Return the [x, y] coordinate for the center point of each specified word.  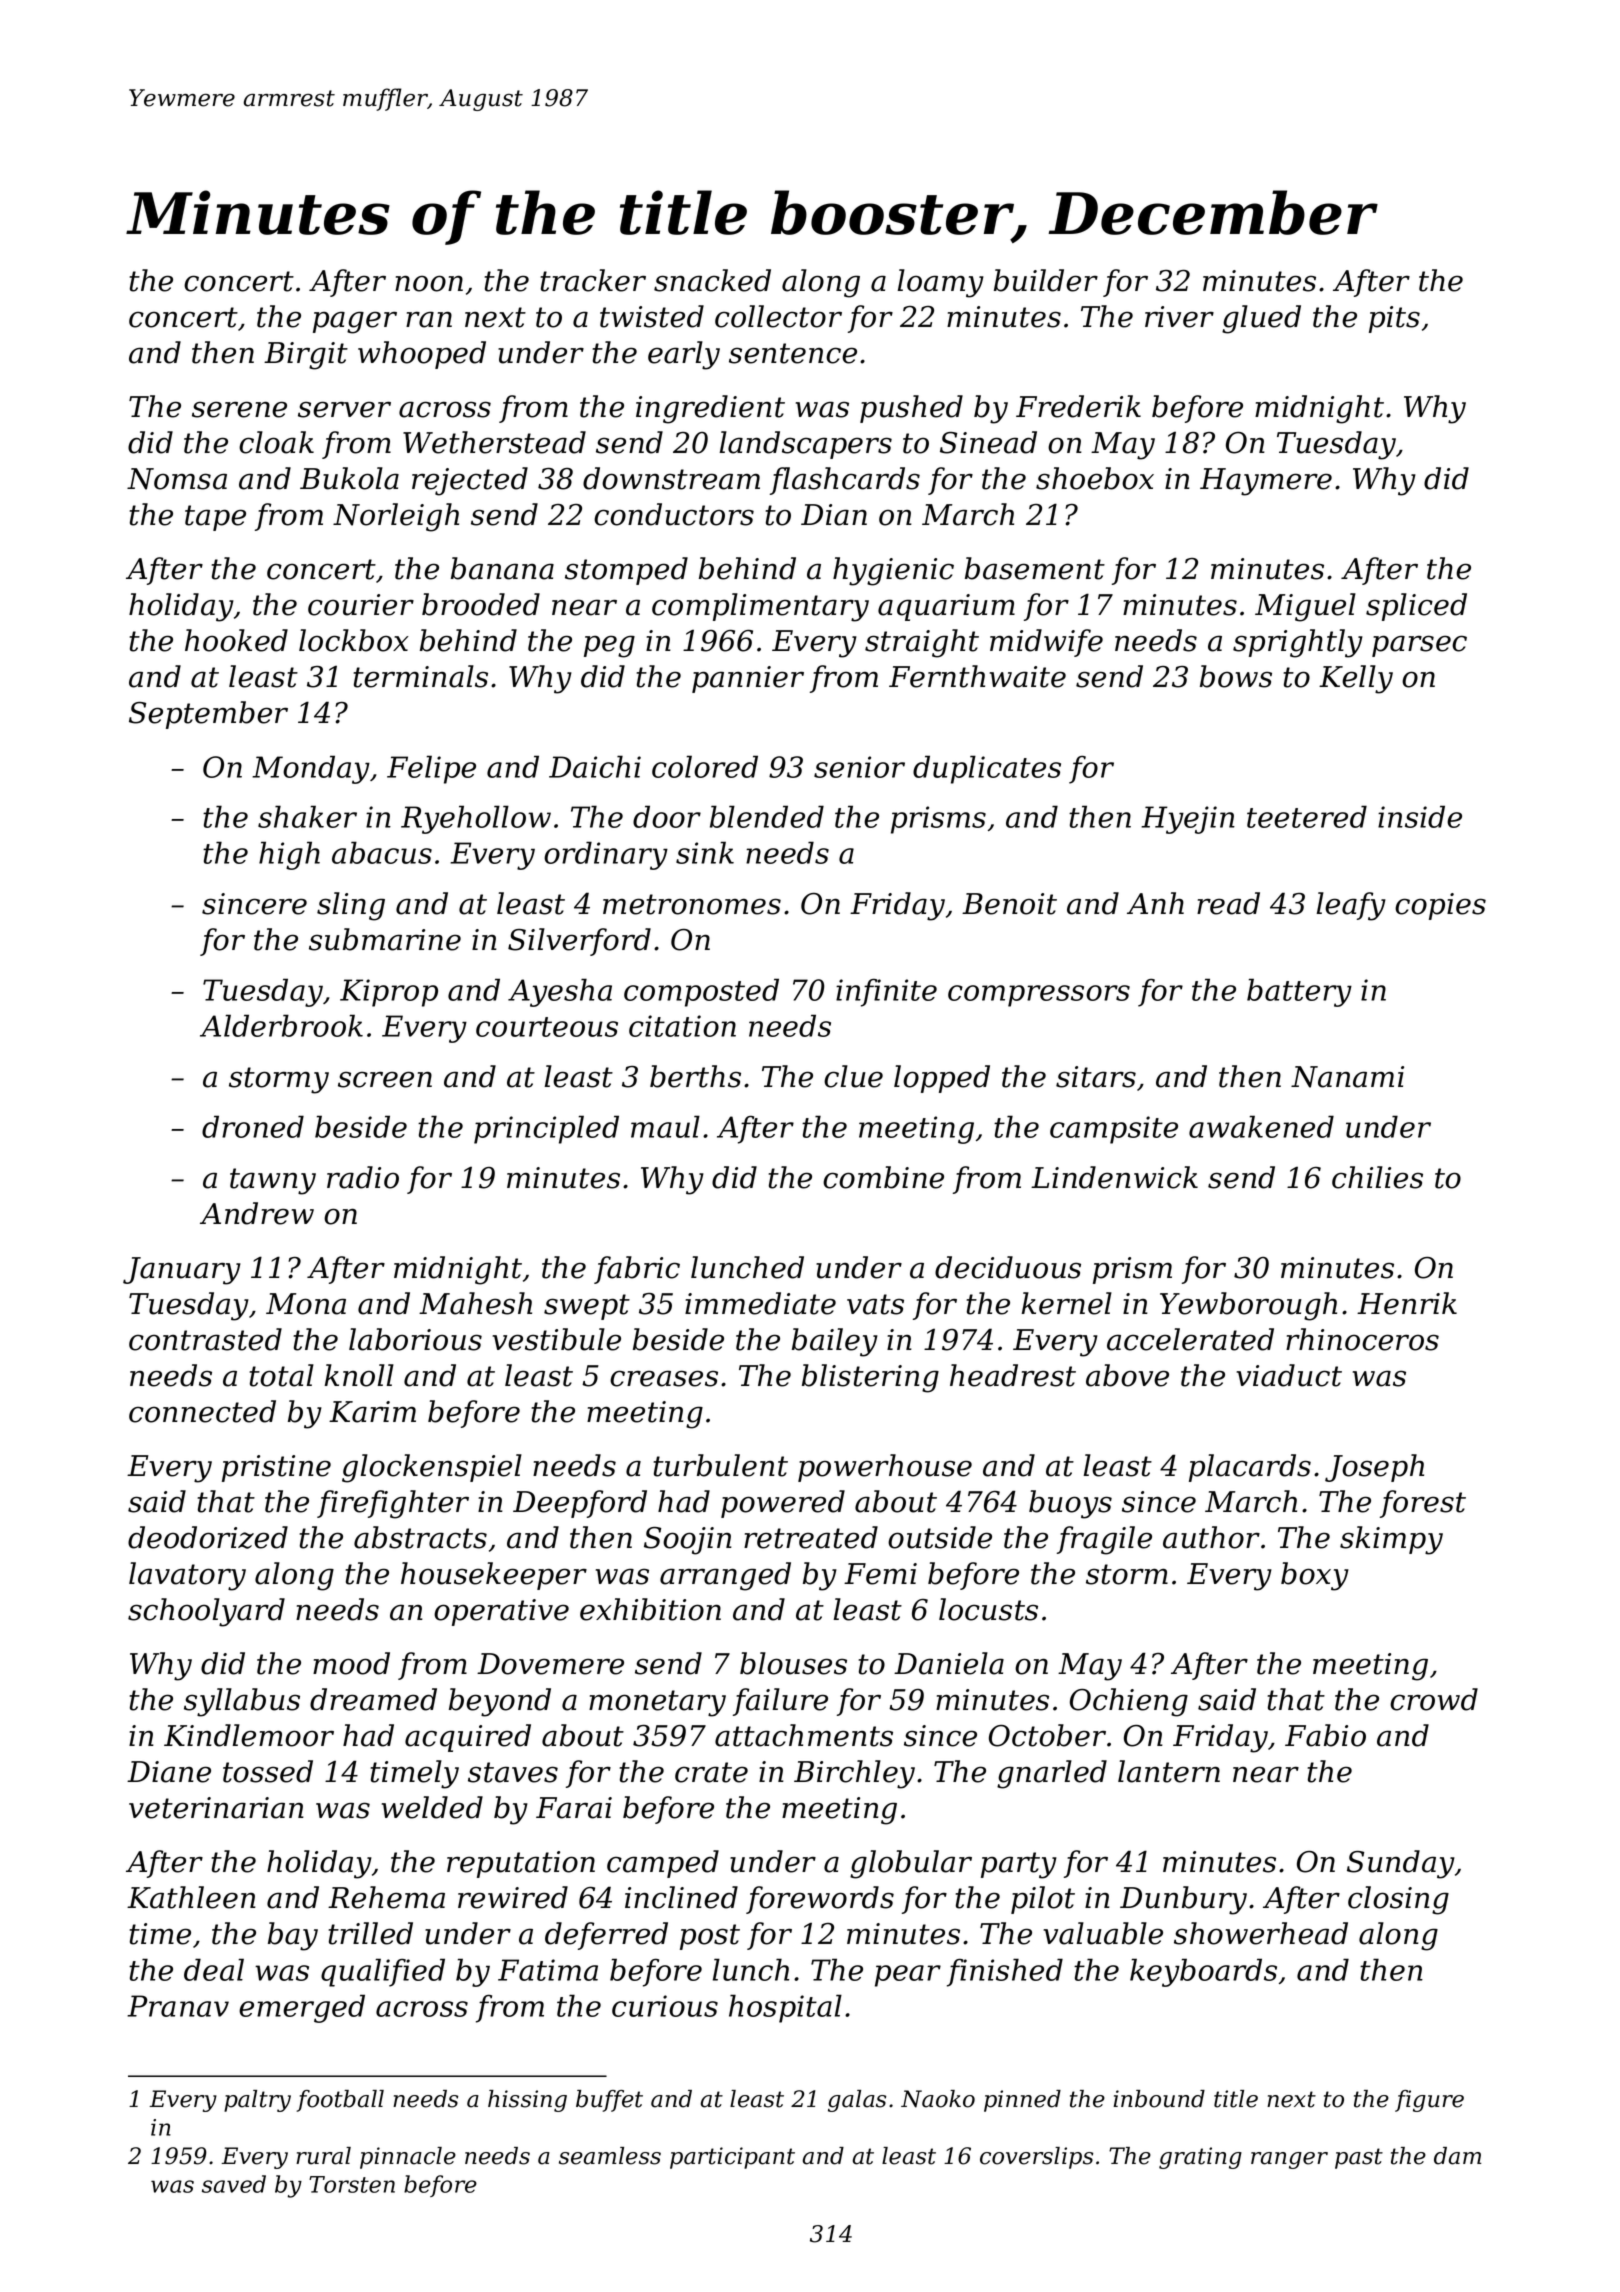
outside [940, 1537]
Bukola [349, 478]
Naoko [938, 2099]
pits [1394, 319]
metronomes [692, 904]
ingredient [710, 409]
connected [202, 1411]
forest [1423, 1504]
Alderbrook [281, 1025]
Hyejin [1188, 820]
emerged [302, 2008]
